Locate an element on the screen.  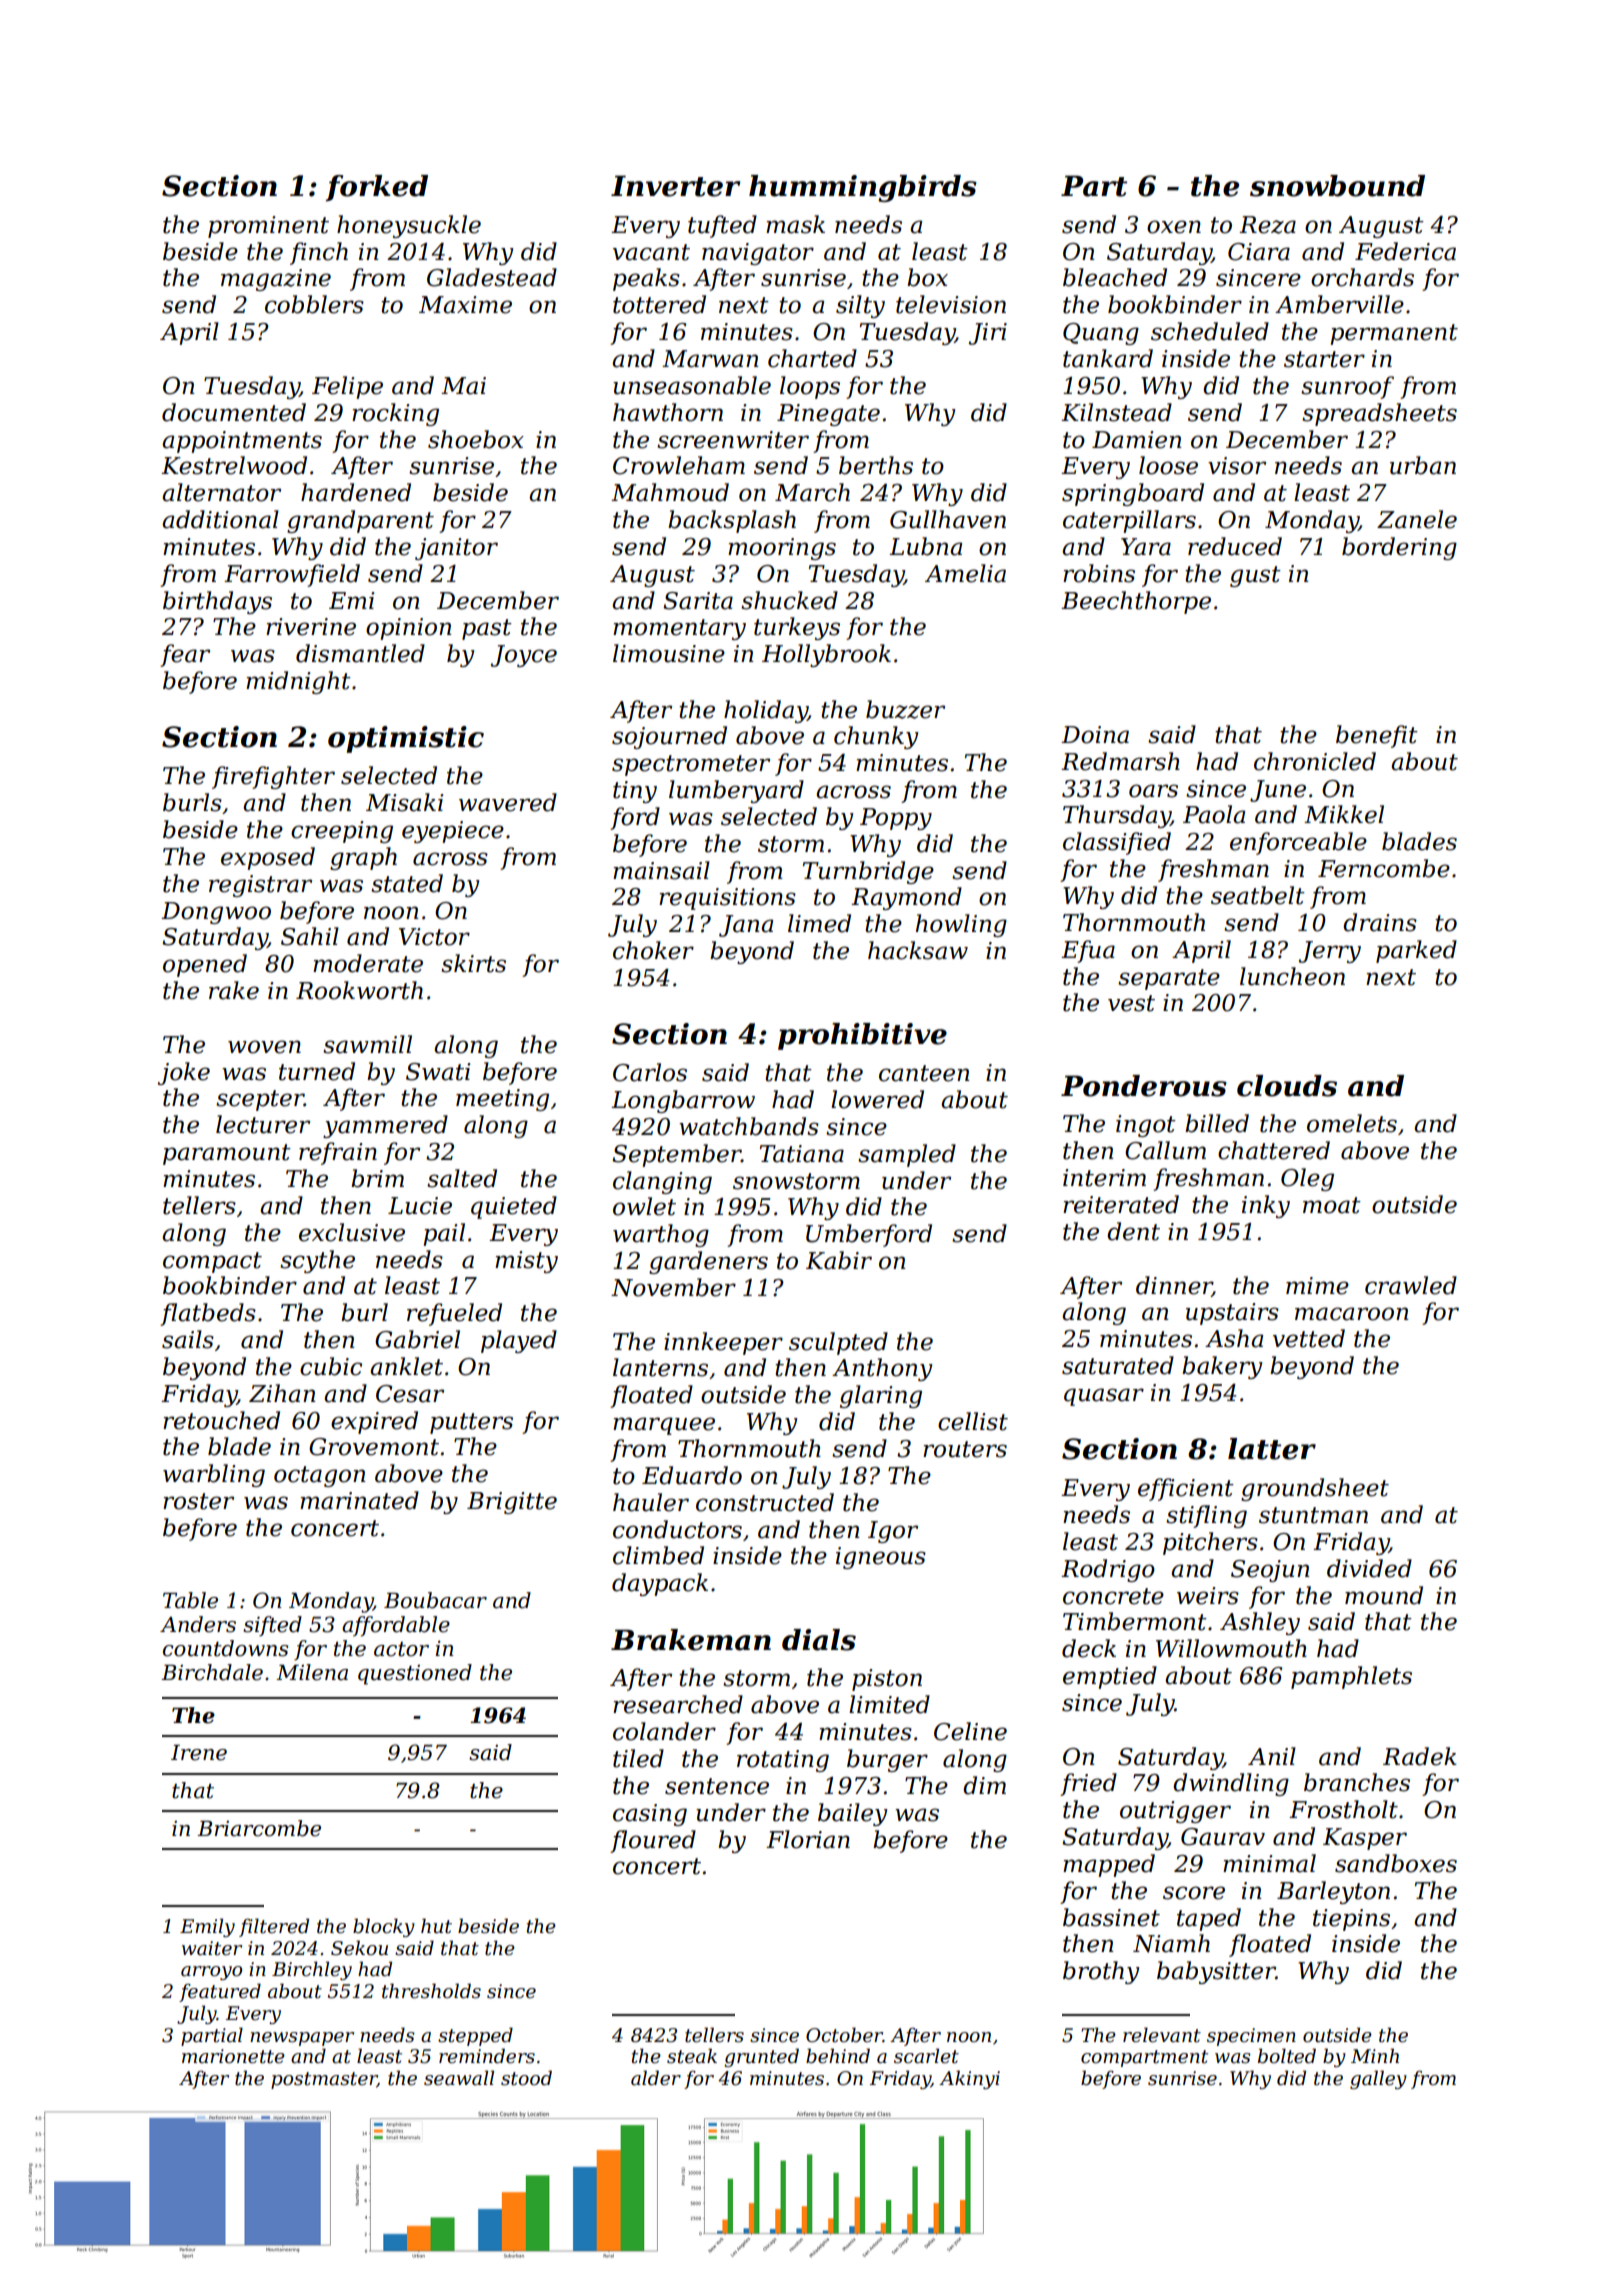
deck is located at coordinates (1089, 1648).
